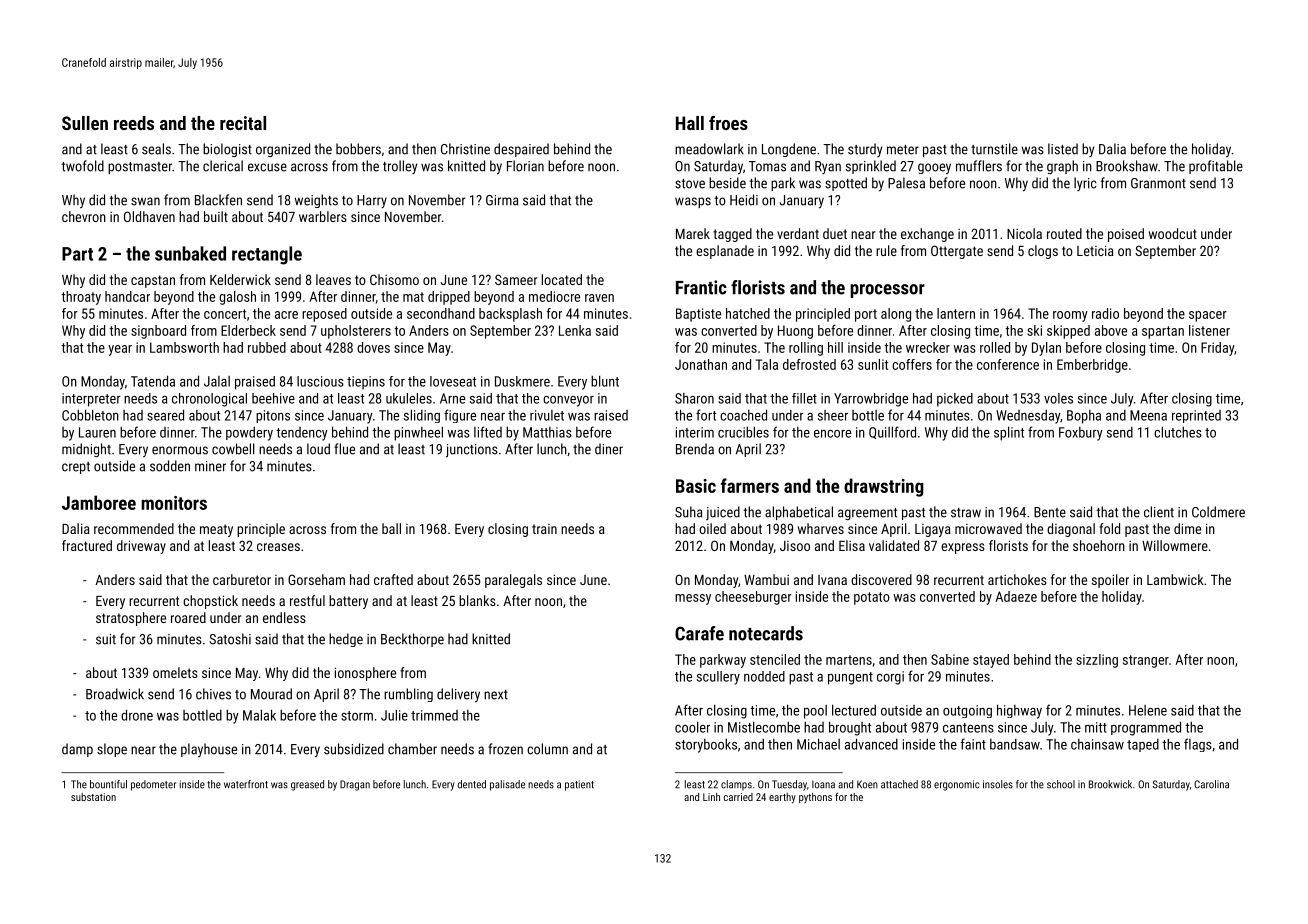  Describe the element at coordinates (690, 123) in the screenshot. I see `Hall` at that location.
